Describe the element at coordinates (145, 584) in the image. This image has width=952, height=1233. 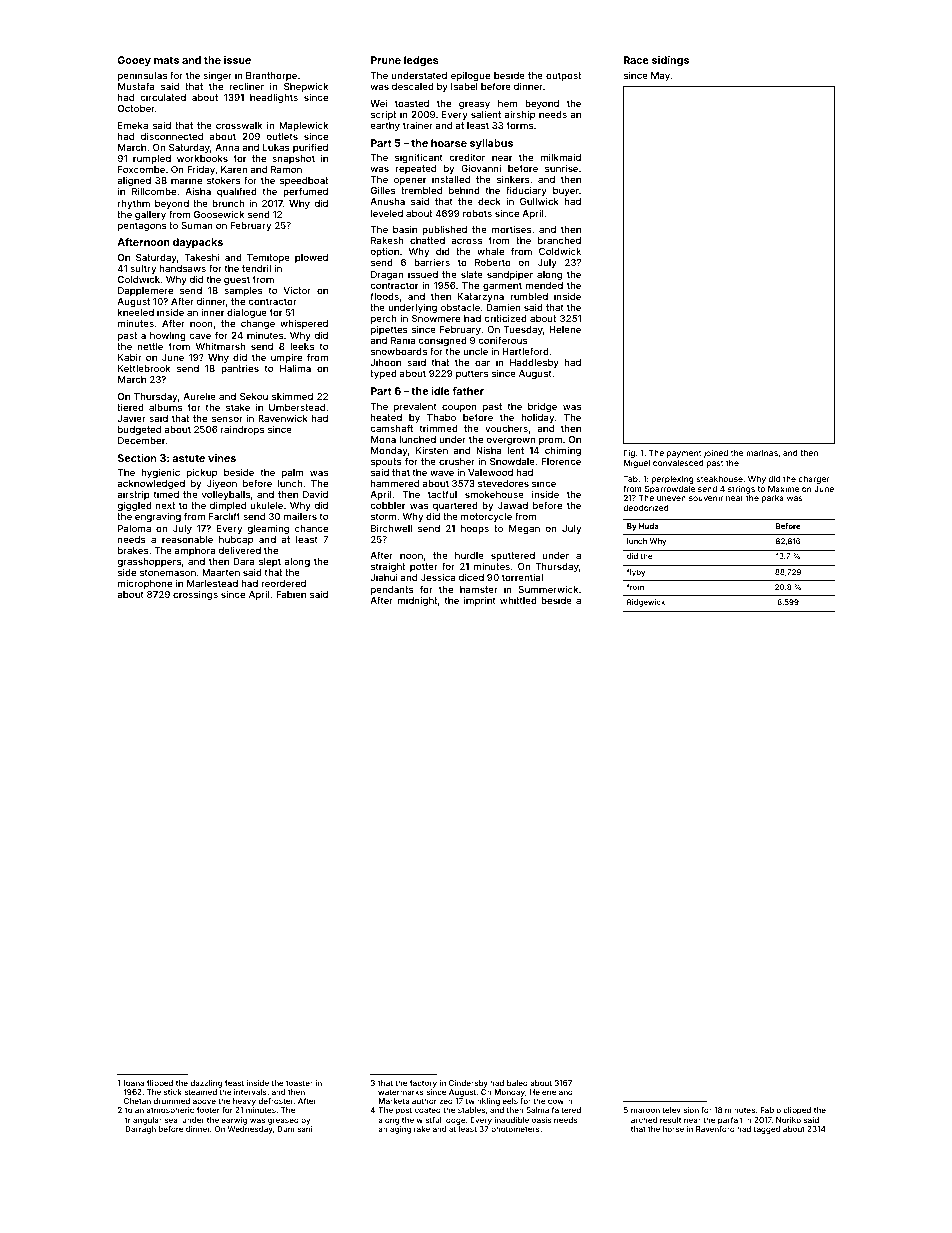
I see `microphone` at that location.
